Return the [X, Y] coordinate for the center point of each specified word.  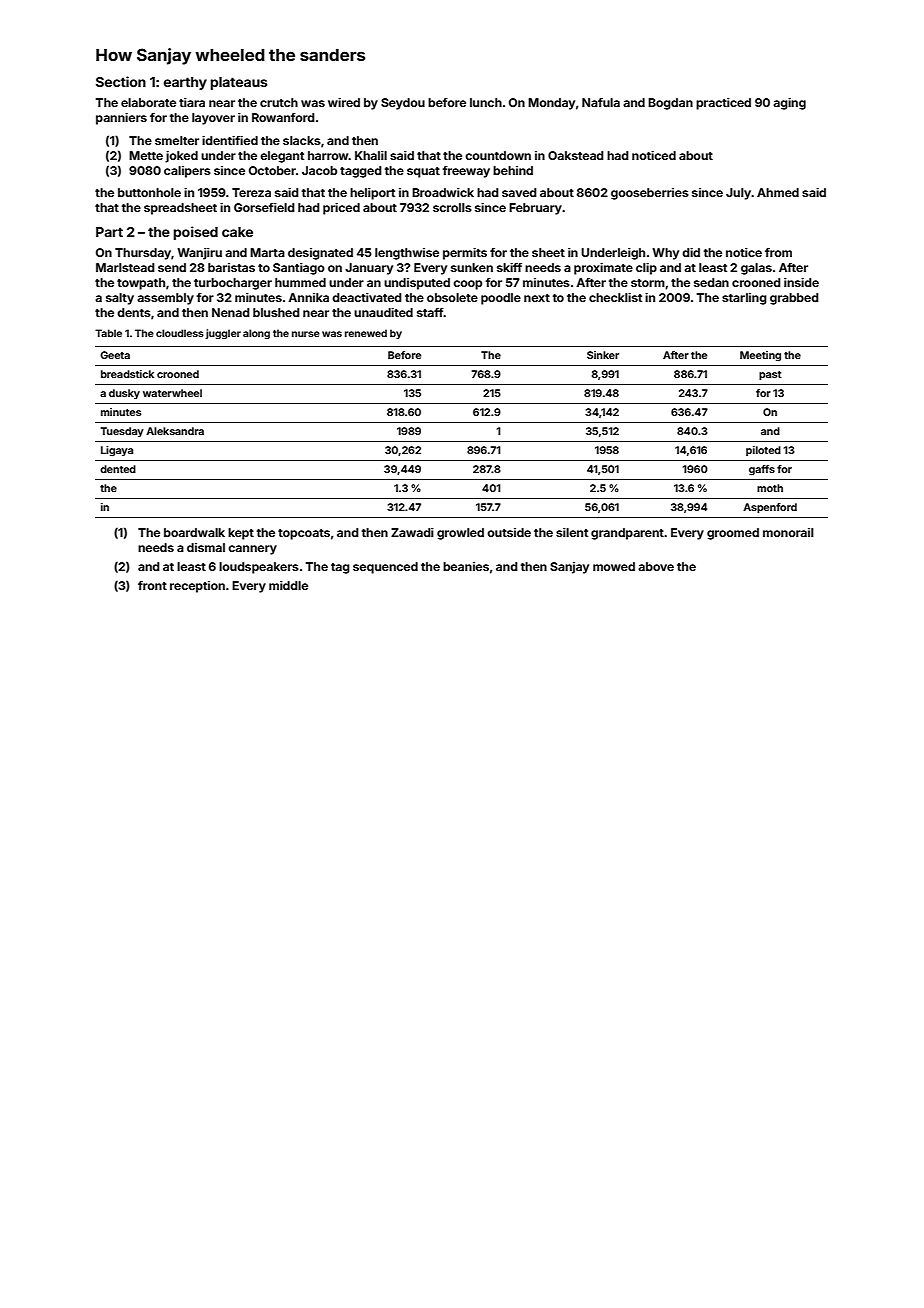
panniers [121, 119]
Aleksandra [175, 431]
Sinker [603, 355]
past [770, 375]
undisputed [417, 284]
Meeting [760, 356]
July [738, 194]
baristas [231, 267]
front [152, 585]
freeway [466, 172]
